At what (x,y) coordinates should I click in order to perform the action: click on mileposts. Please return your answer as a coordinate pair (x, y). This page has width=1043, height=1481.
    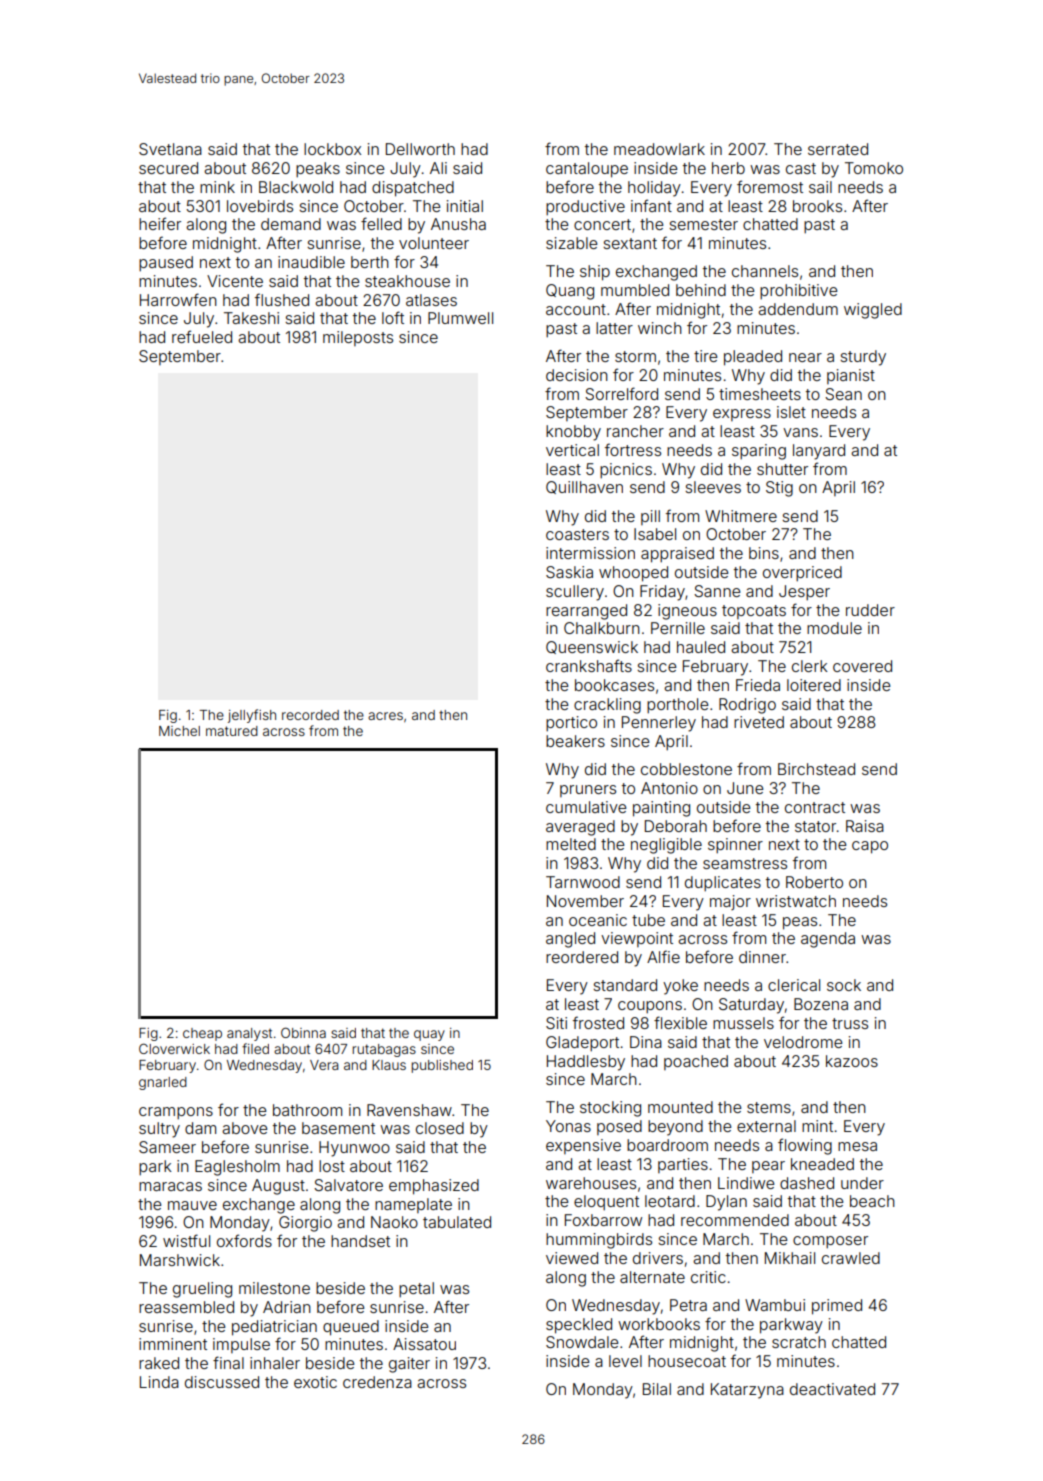
    Looking at the image, I should click on (358, 338).
